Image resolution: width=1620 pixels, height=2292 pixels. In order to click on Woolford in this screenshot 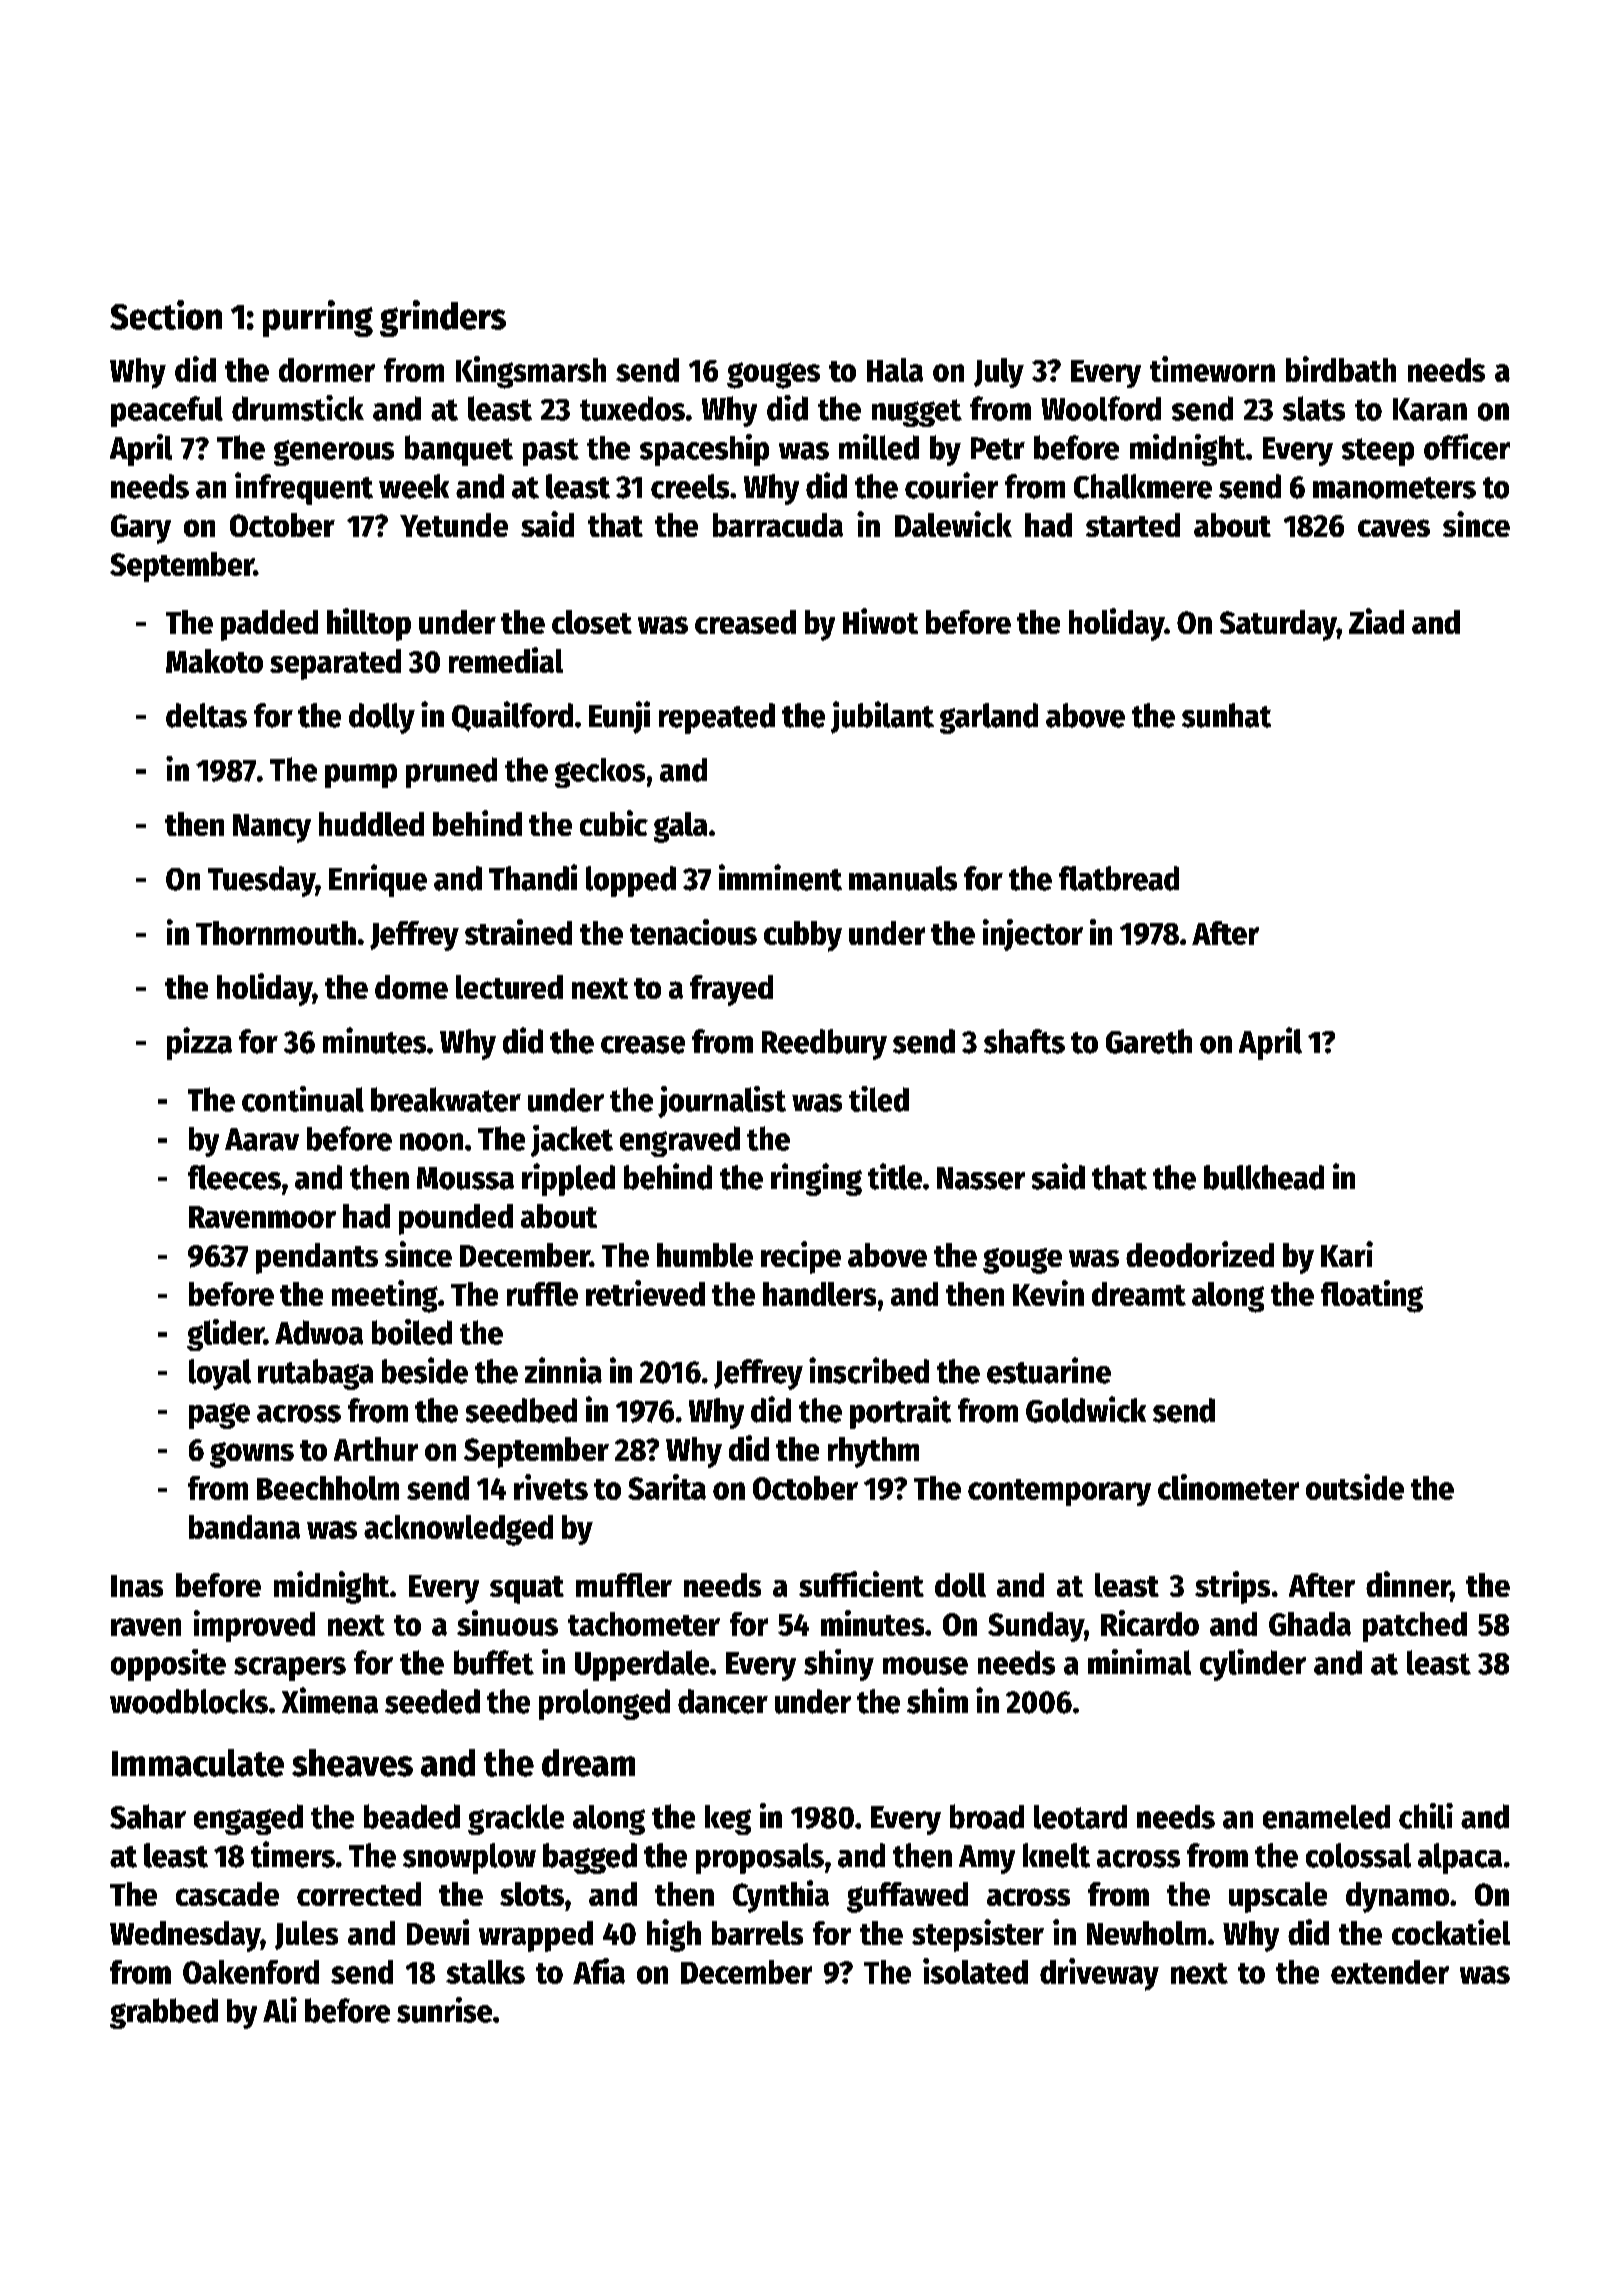, I will do `click(1101, 408)`.
